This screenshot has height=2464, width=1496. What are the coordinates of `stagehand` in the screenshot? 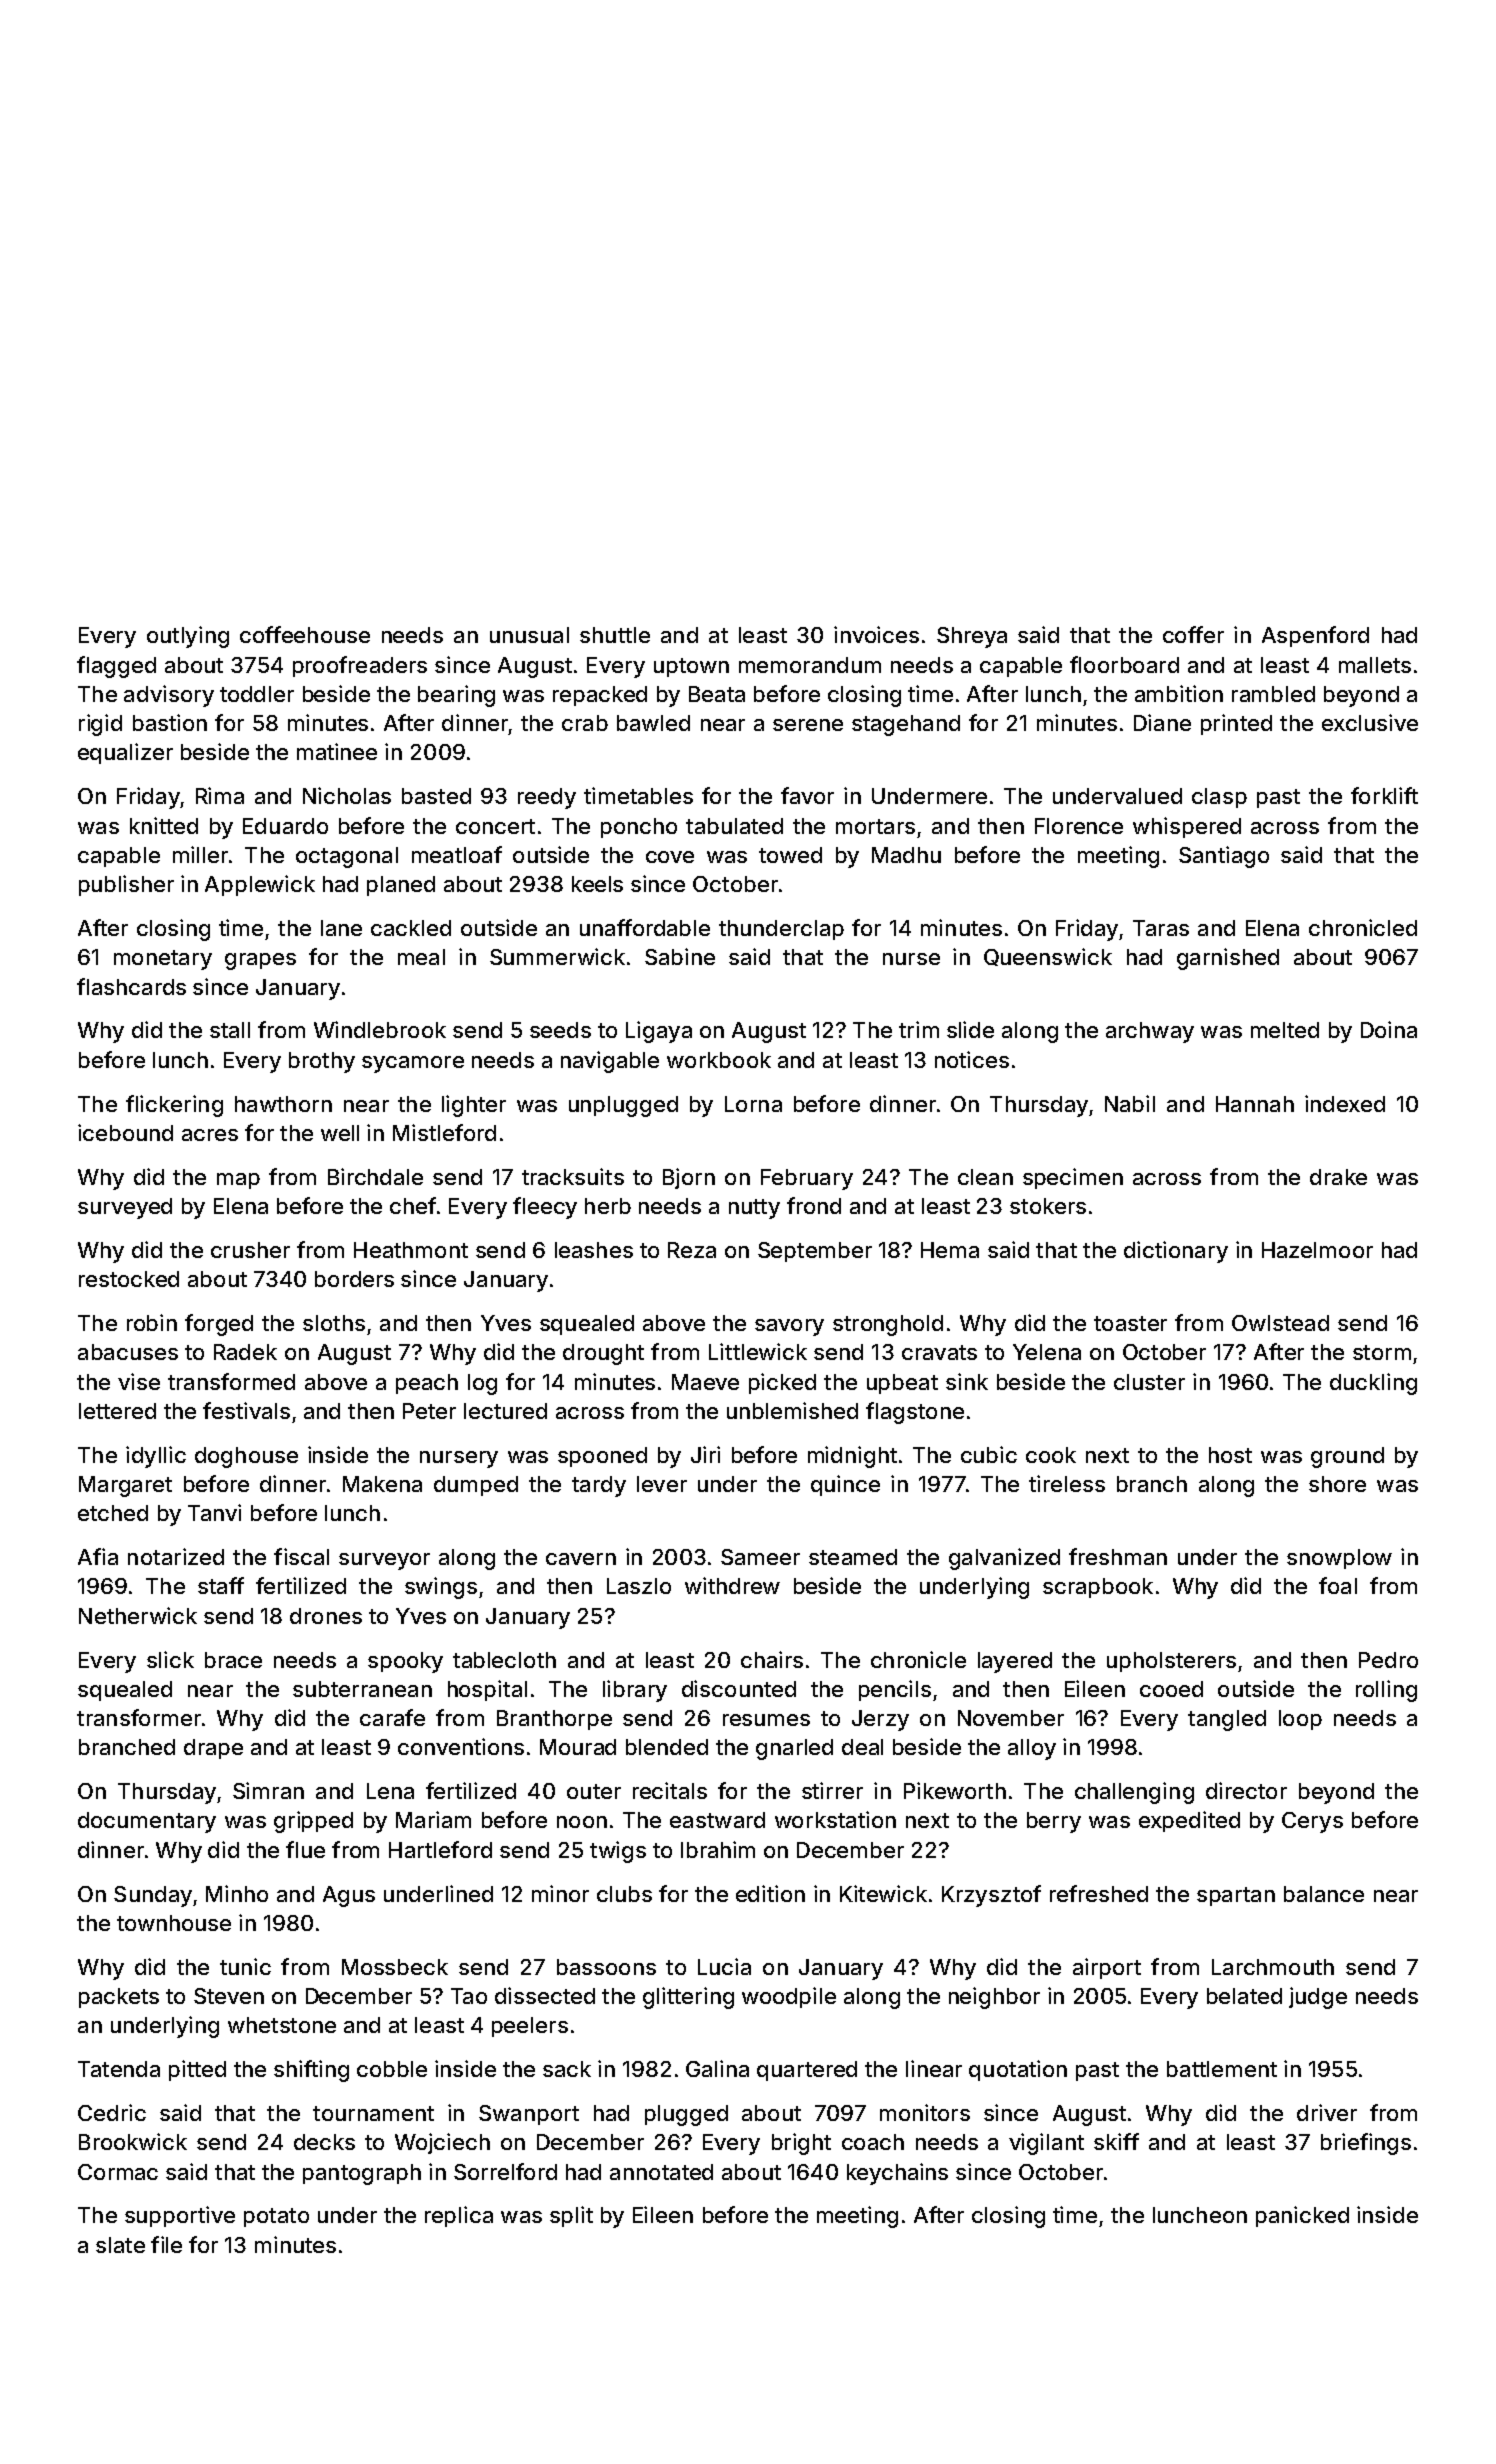 It's located at (906, 725).
